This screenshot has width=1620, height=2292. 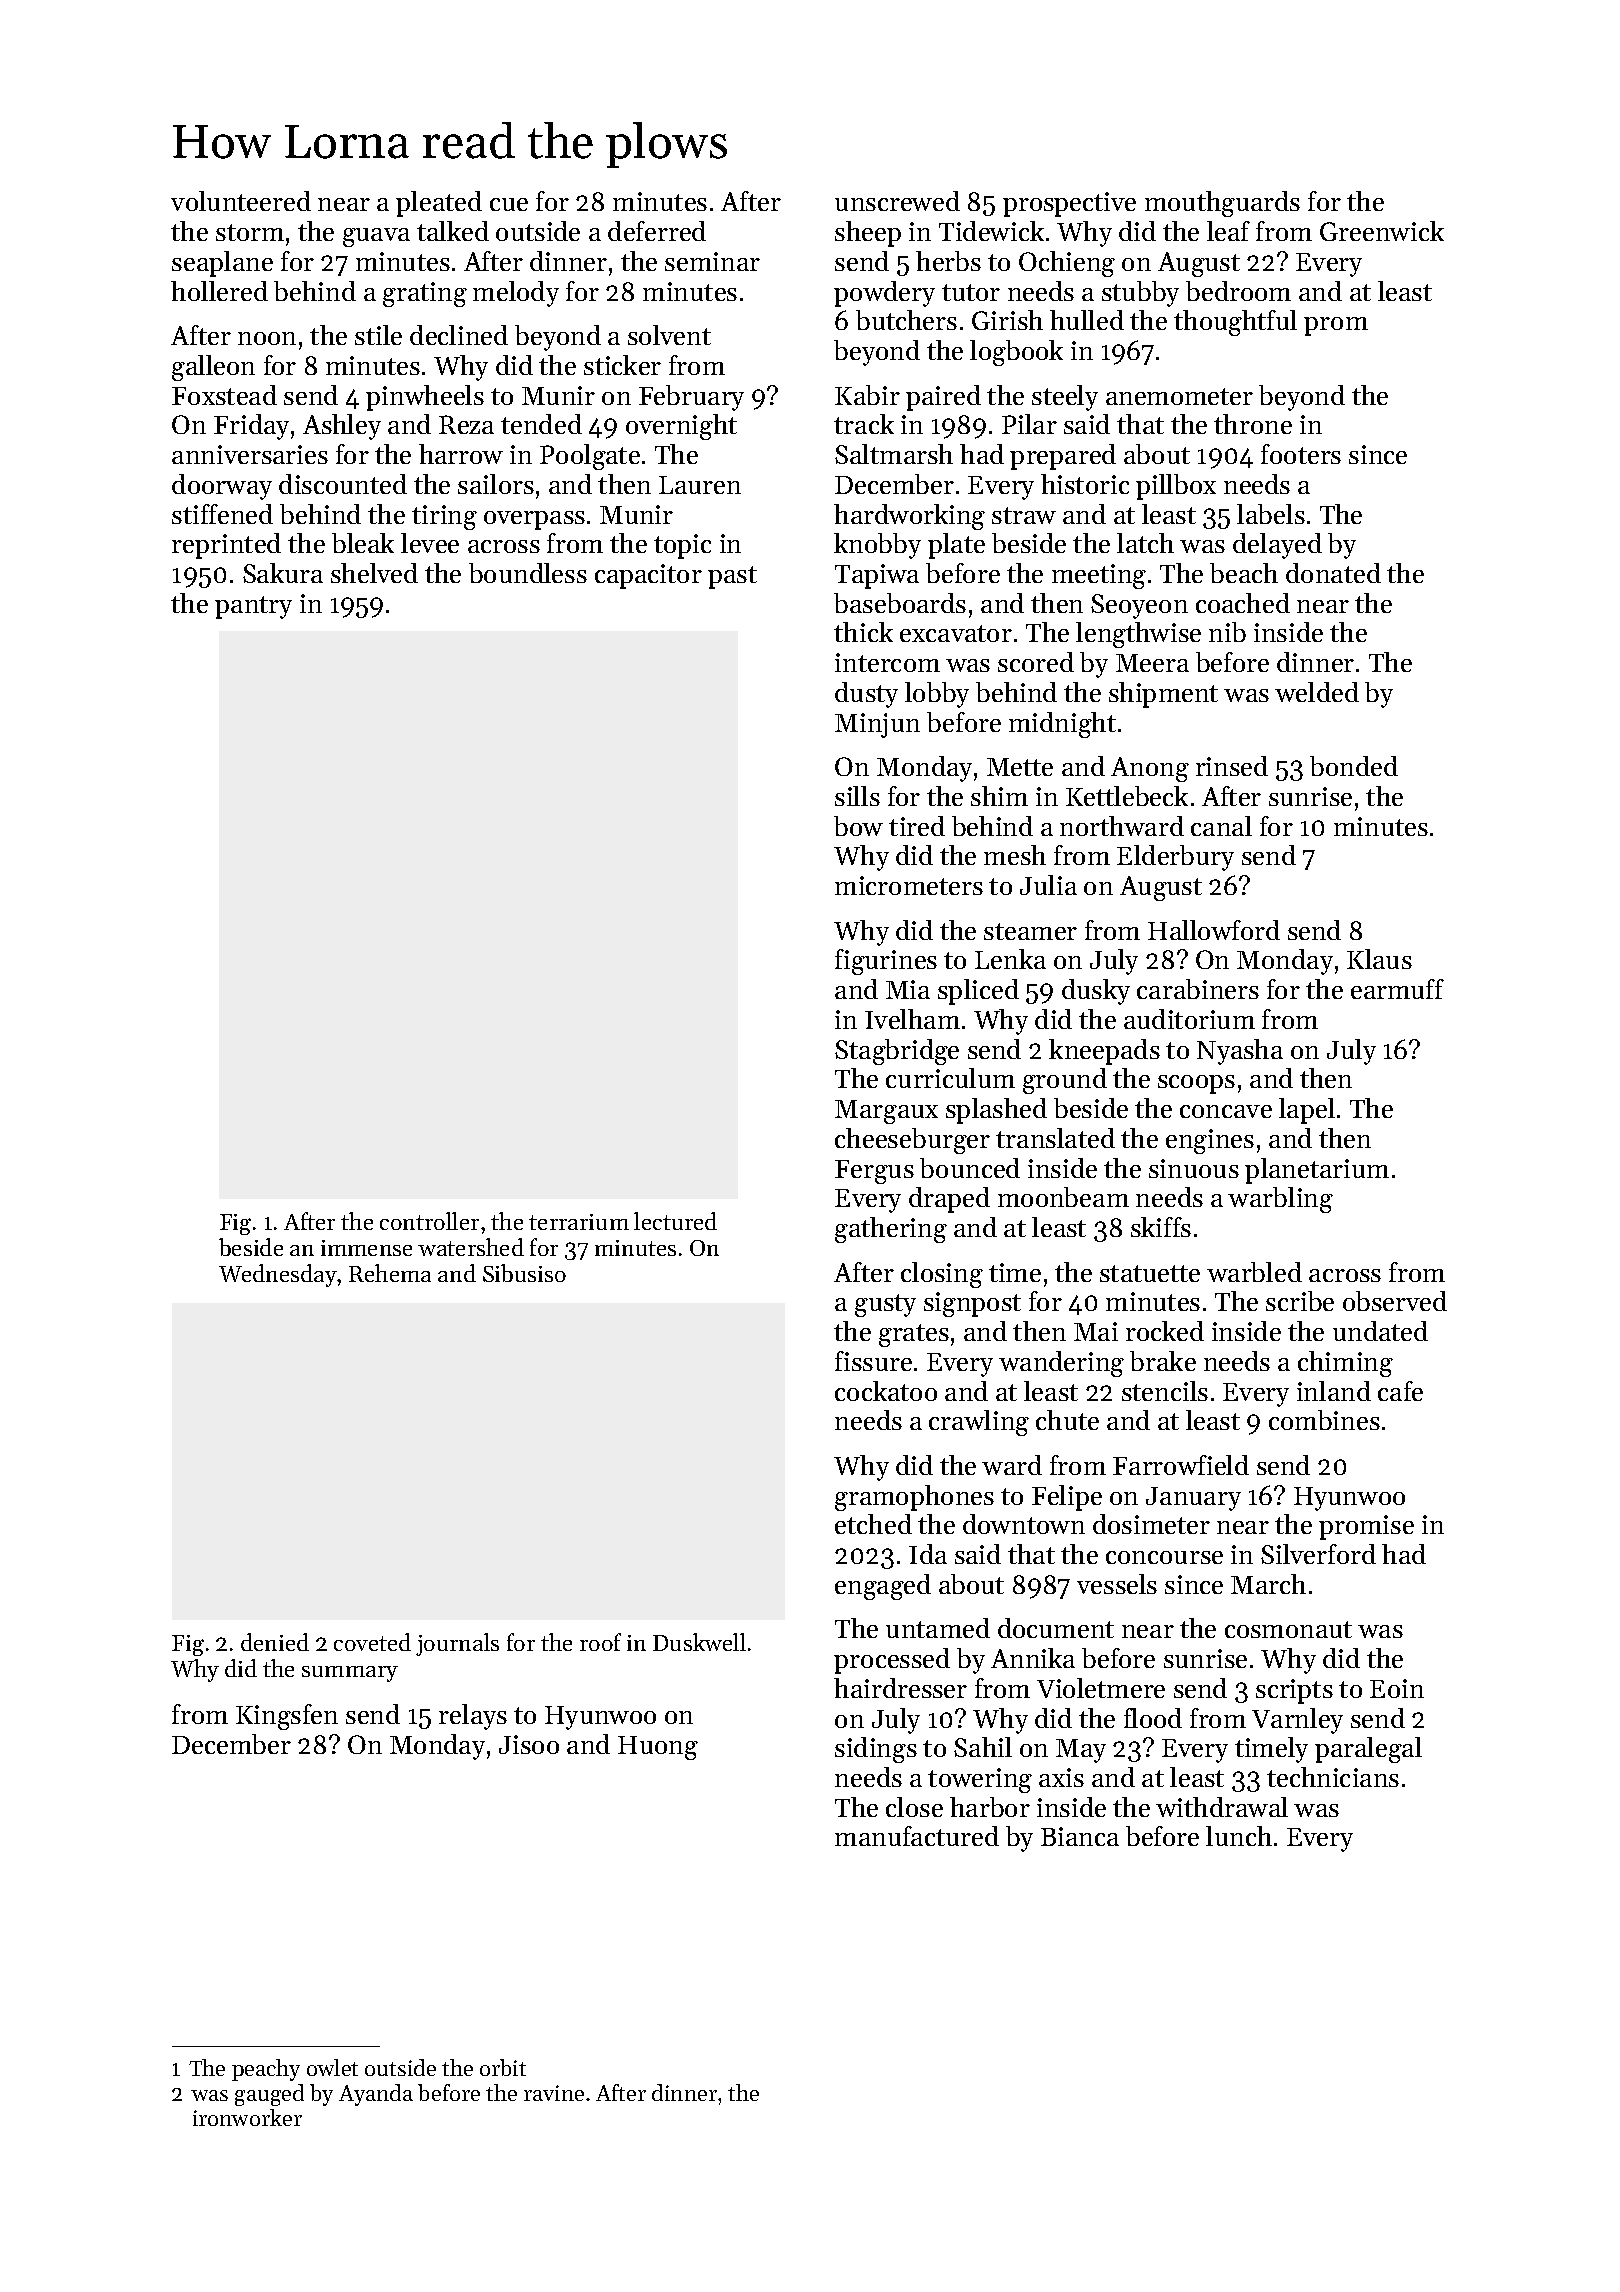 What do you see at coordinates (857, 796) in the screenshot?
I see `sills` at bounding box center [857, 796].
